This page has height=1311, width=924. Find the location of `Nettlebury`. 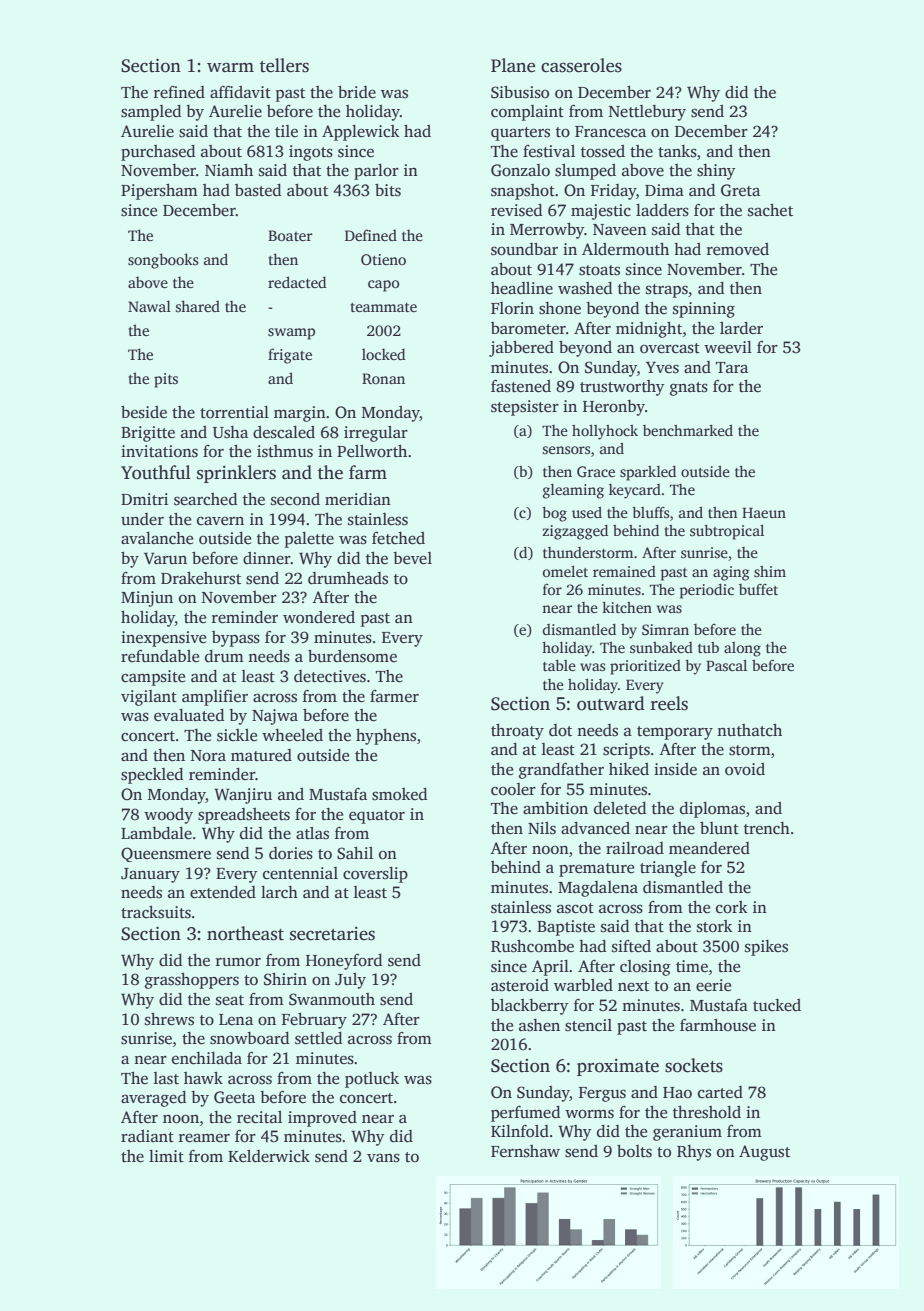

Nettlebury is located at coordinates (647, 113).
